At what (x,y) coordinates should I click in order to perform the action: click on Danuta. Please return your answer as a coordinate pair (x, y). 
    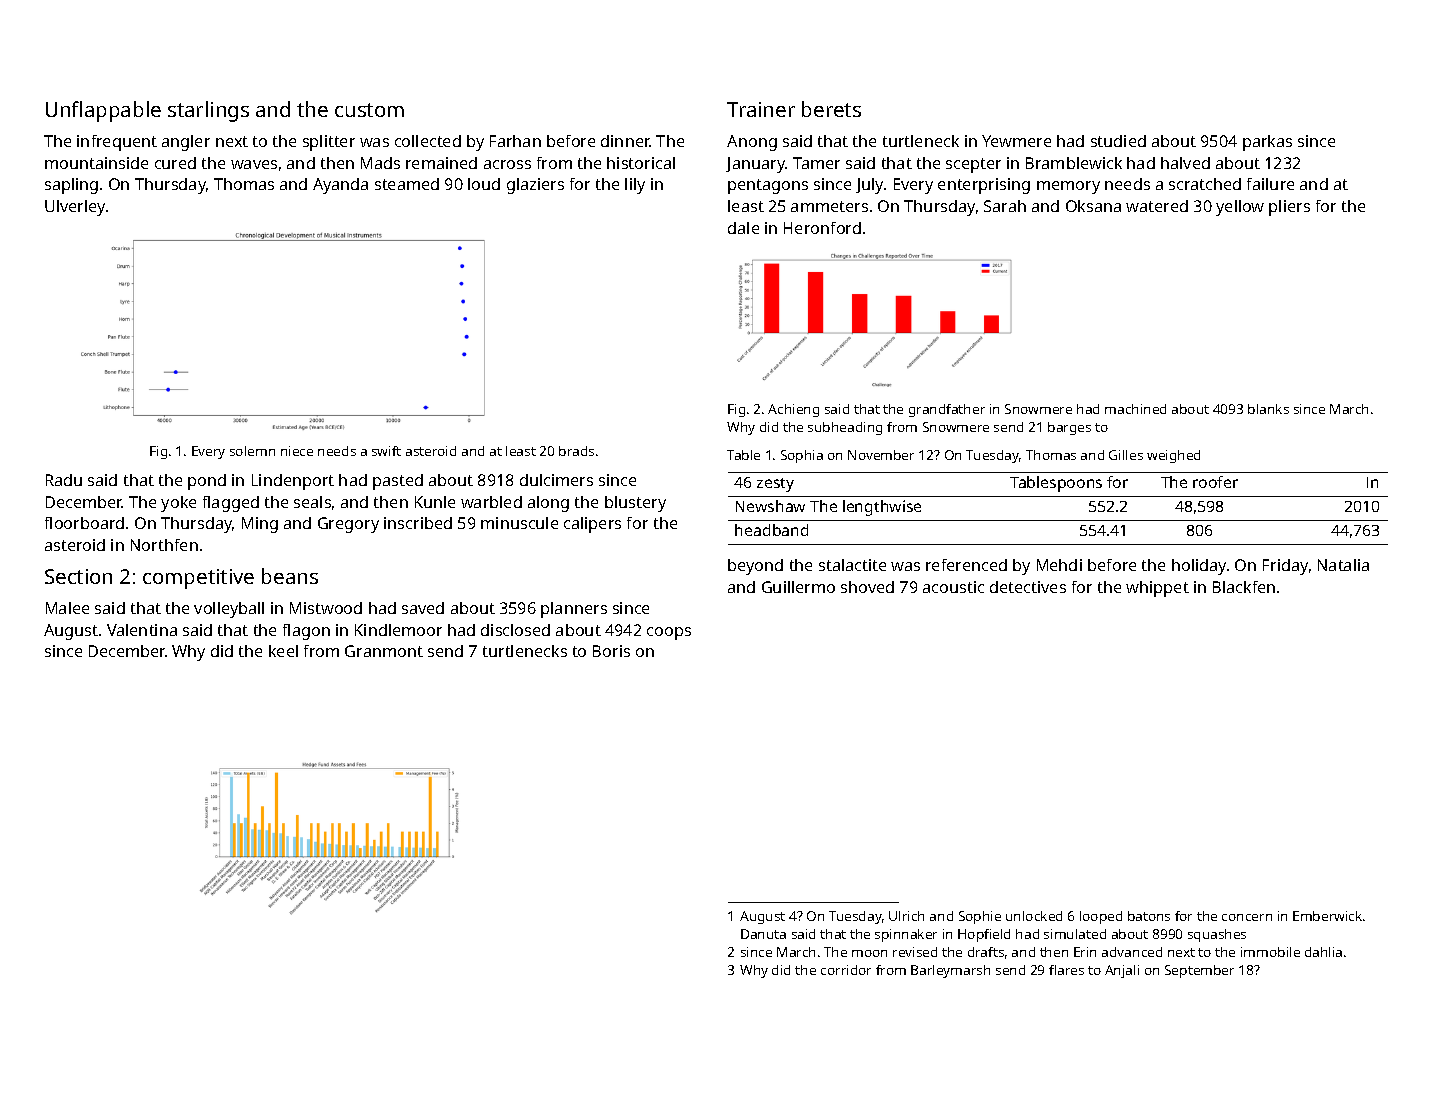
    Looking at the image, I should click on (763, 934).
